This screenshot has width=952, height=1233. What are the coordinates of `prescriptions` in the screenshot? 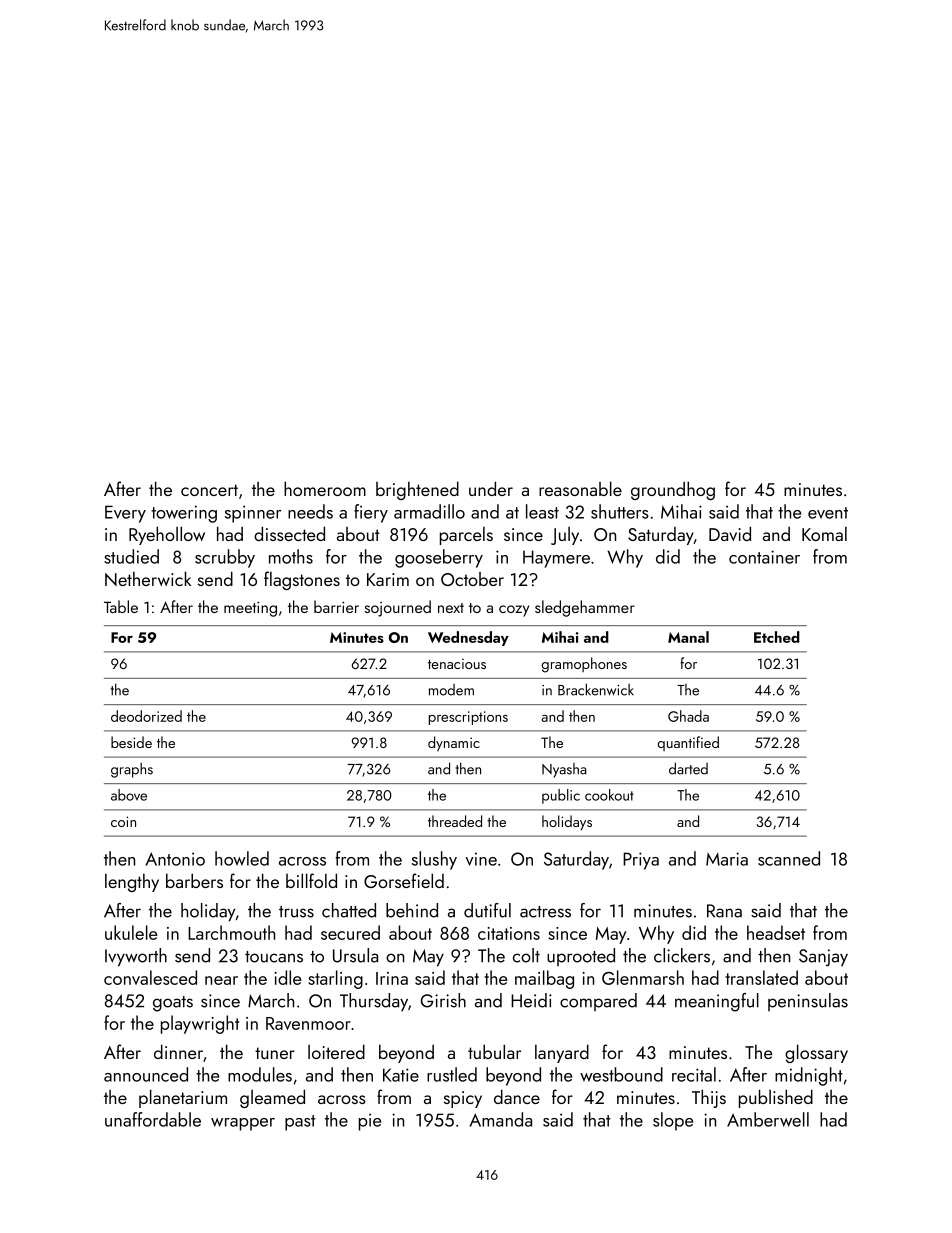 It's located at (468, 718).
